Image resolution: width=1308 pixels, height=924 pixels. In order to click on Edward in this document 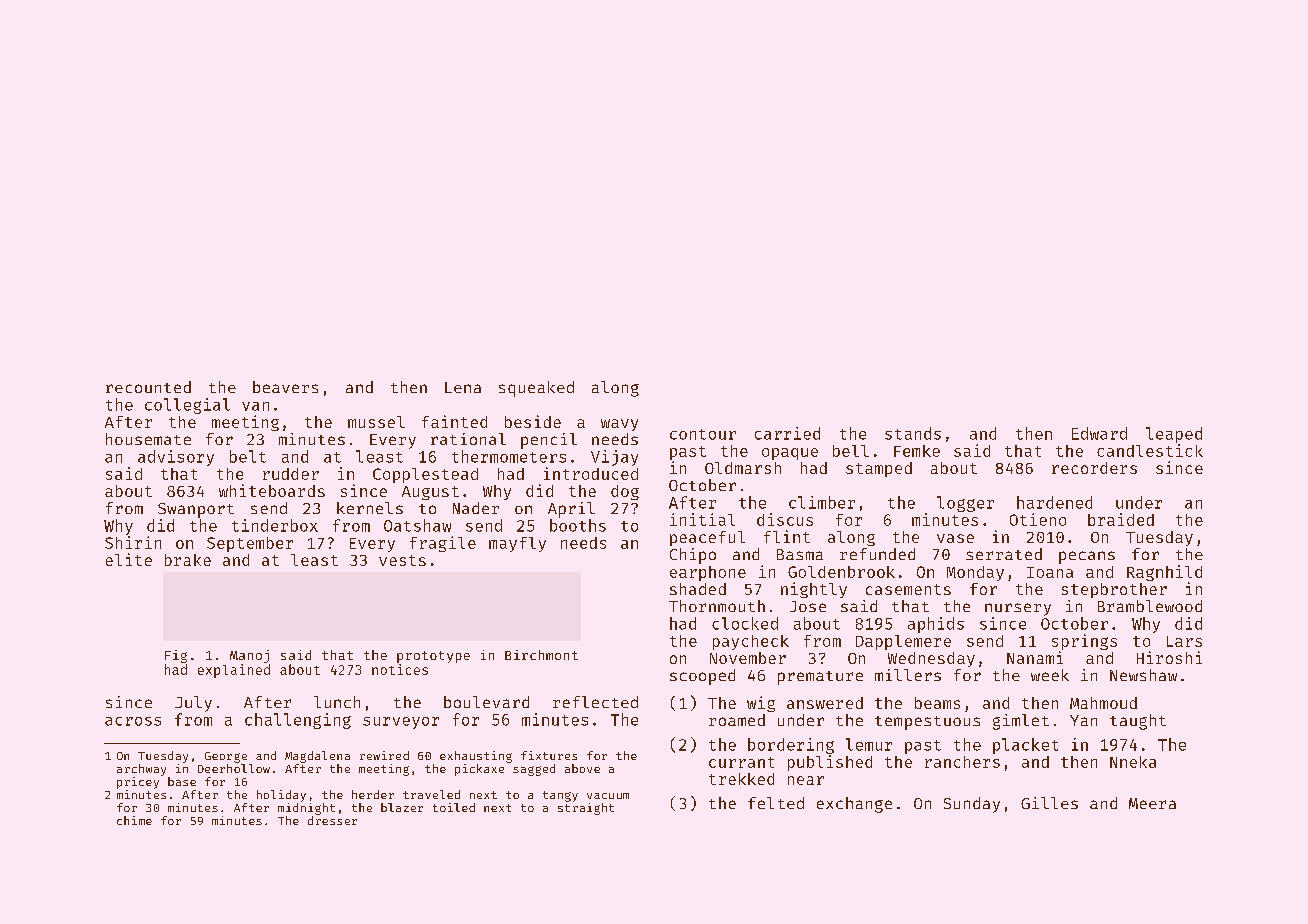, I will do `click(1099, 433)`.
